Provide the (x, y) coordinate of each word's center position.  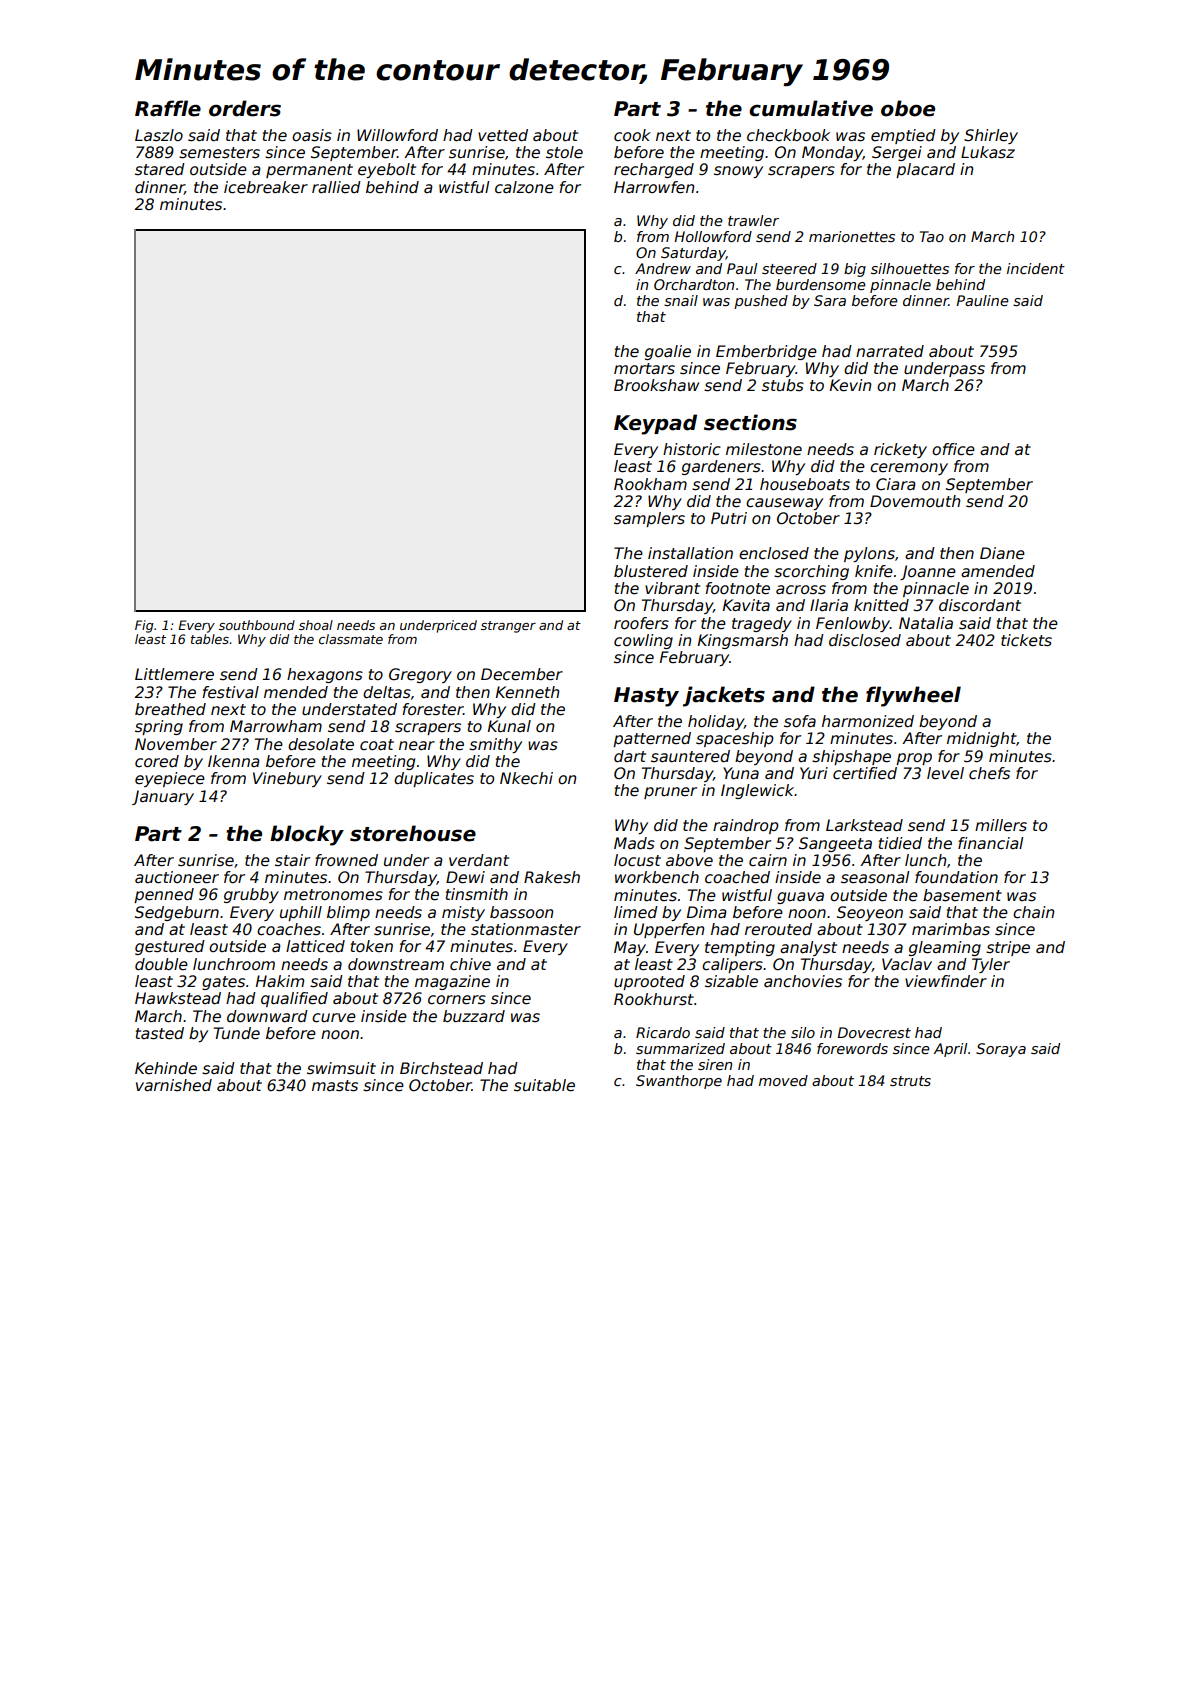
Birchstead (441, 1068)
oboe (908, 108)
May (630, 948)
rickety (900, 450)
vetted (503, 135)
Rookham (650, 484)
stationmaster (526, 929)
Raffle (168, 108)
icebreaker (266, 187)
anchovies (803, 981)
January (163, 797)
